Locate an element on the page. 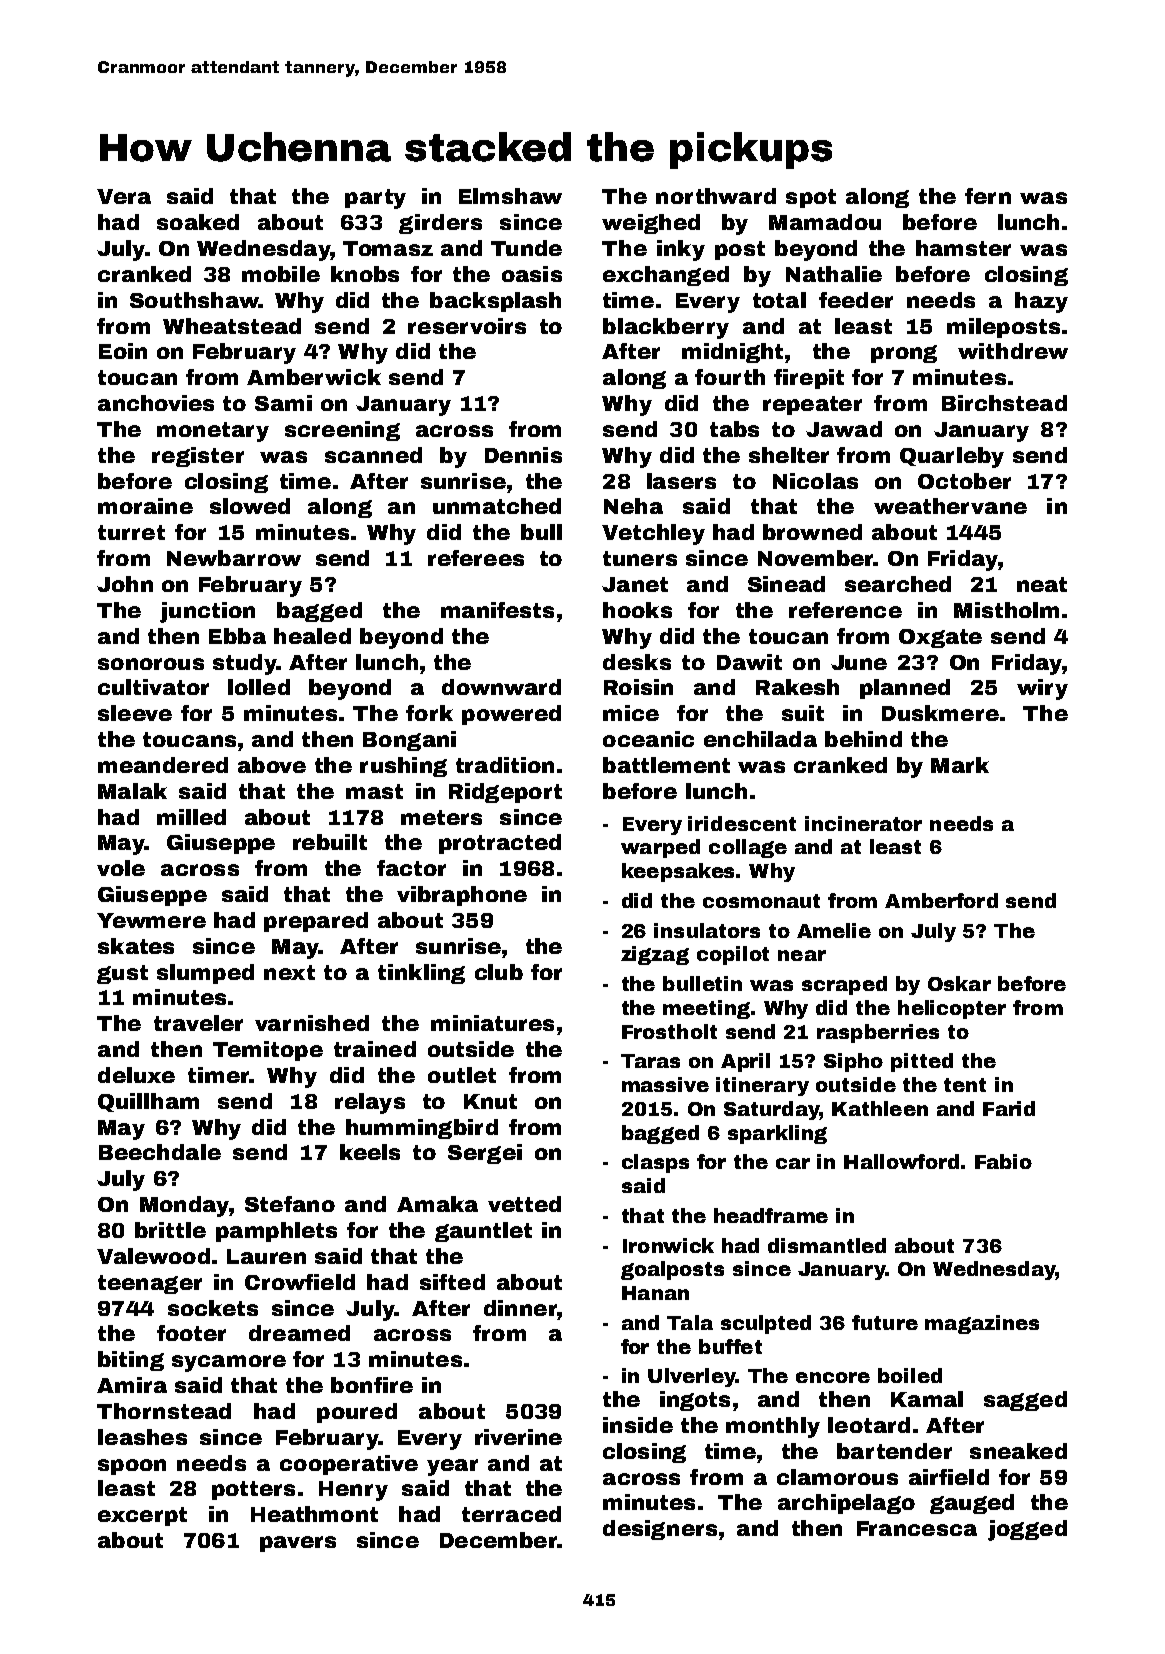 This page has width=1165, height=1654. Mark is located at coordinates (960, 765).
